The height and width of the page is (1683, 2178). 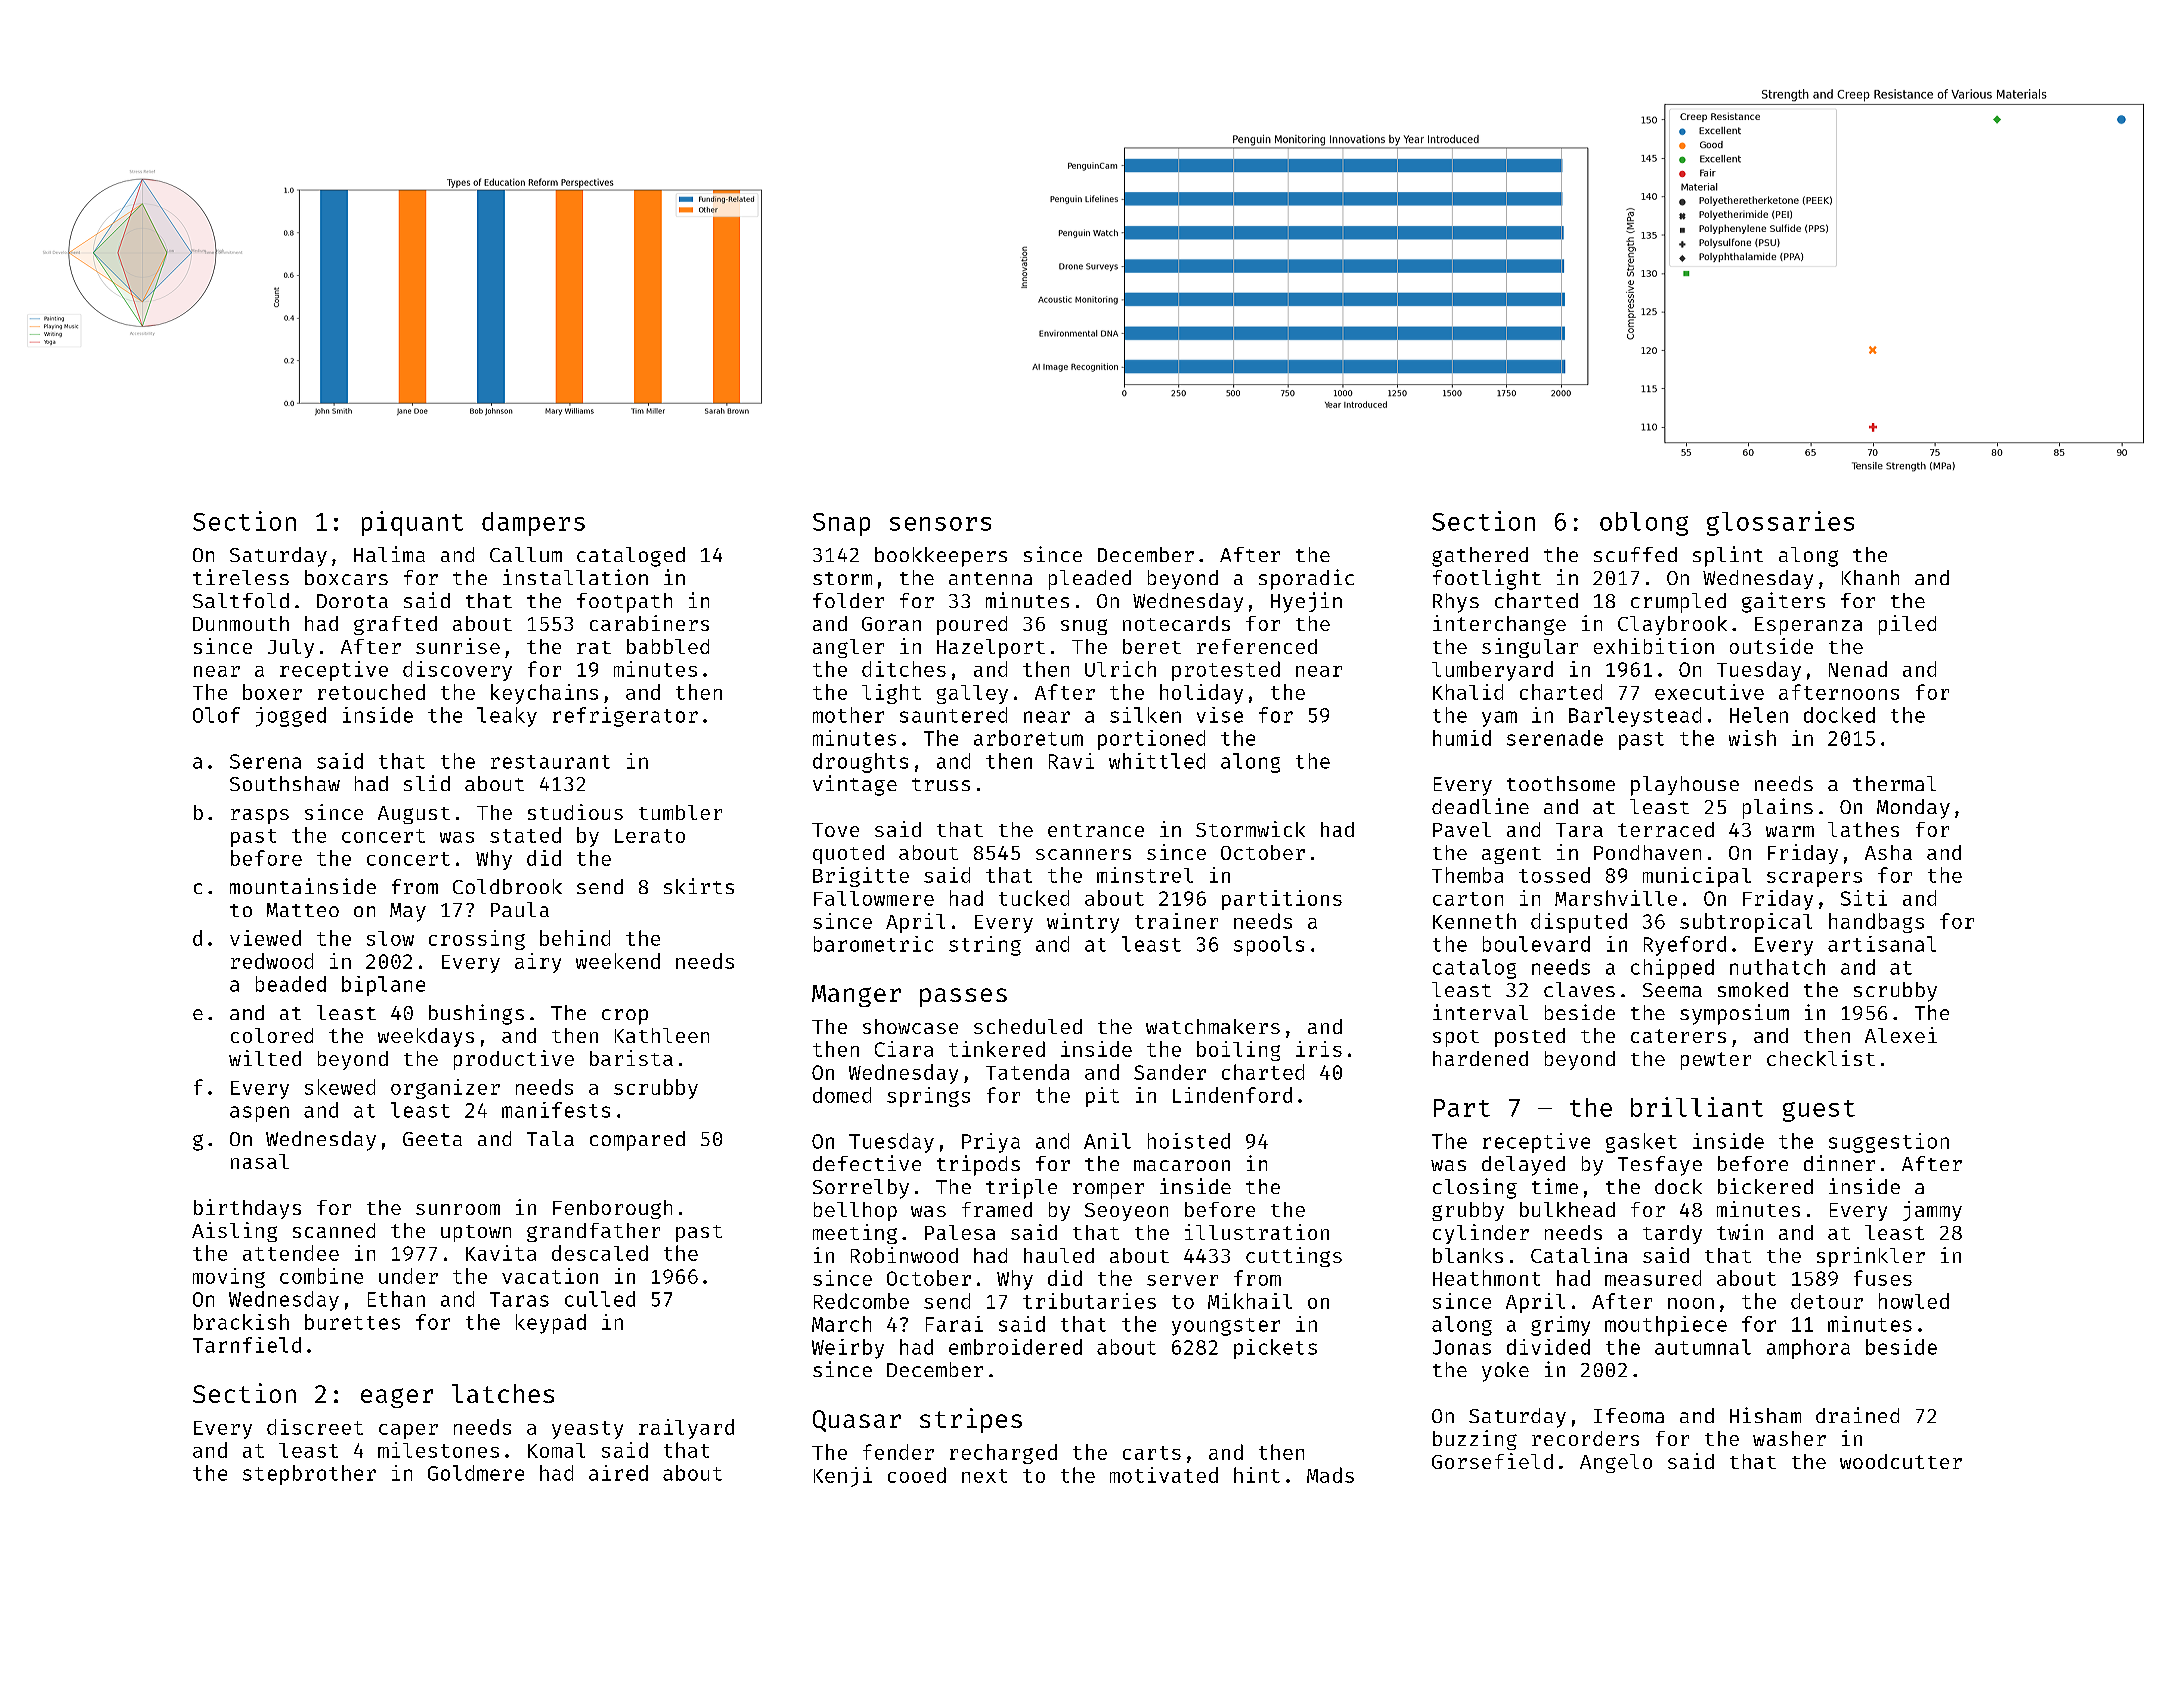 What do you see at coordinates (1819, 1111) in the page?
I see `guest` at bounding box center [1819, 1111].
